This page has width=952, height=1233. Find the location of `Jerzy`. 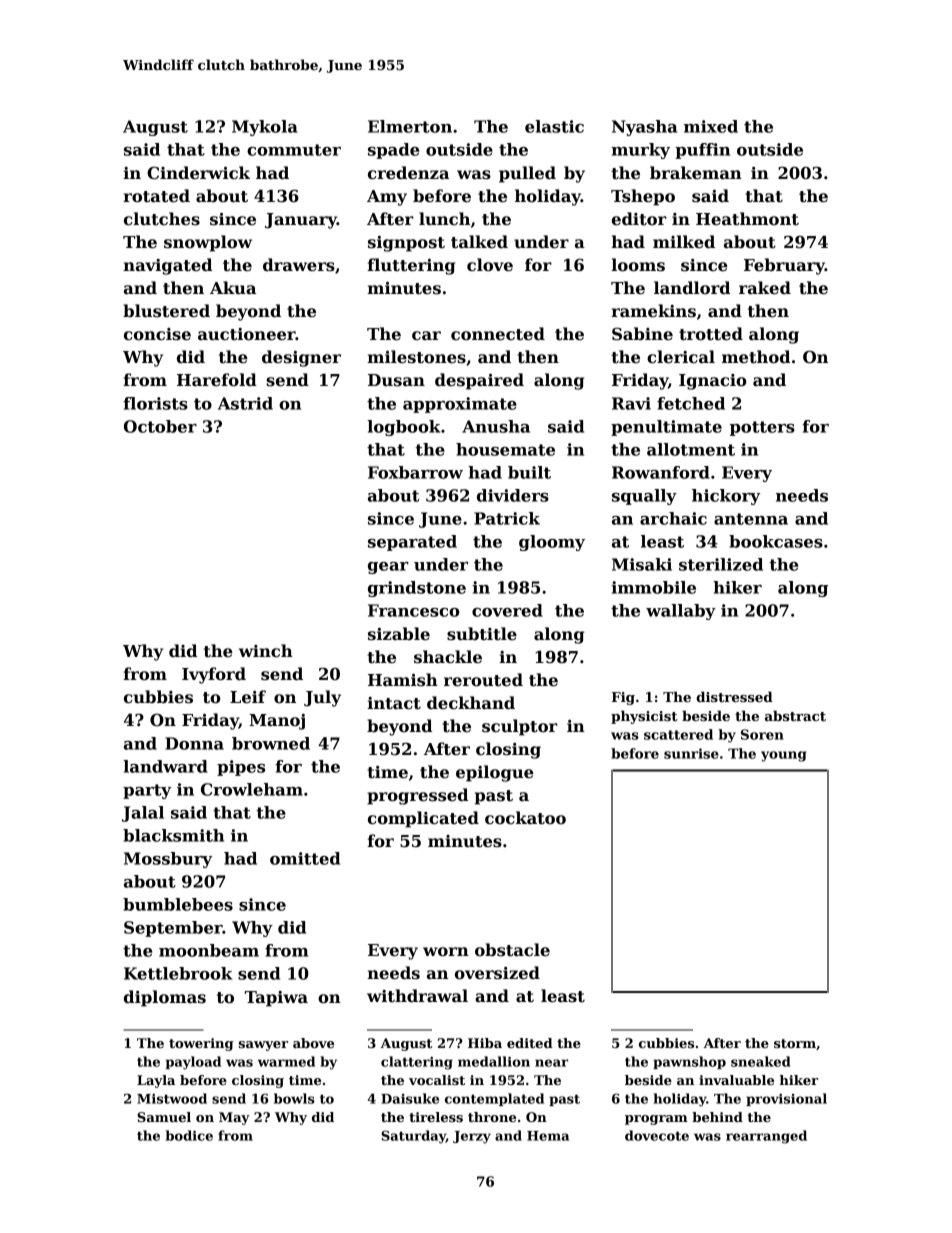

Jerzy is located at coordinates (472, 1137).
